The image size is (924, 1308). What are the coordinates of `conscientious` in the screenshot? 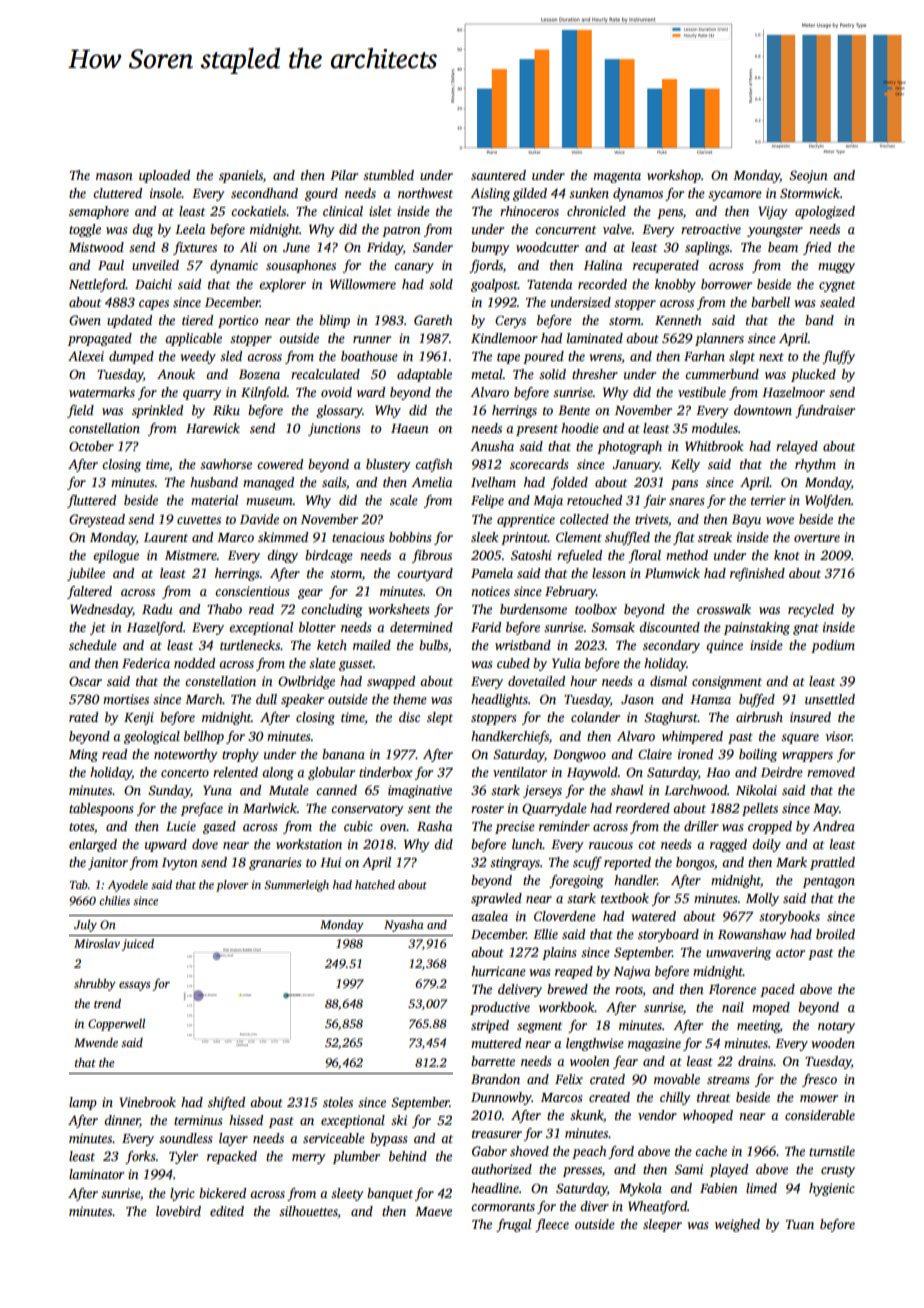 It's located at (252, 591).
